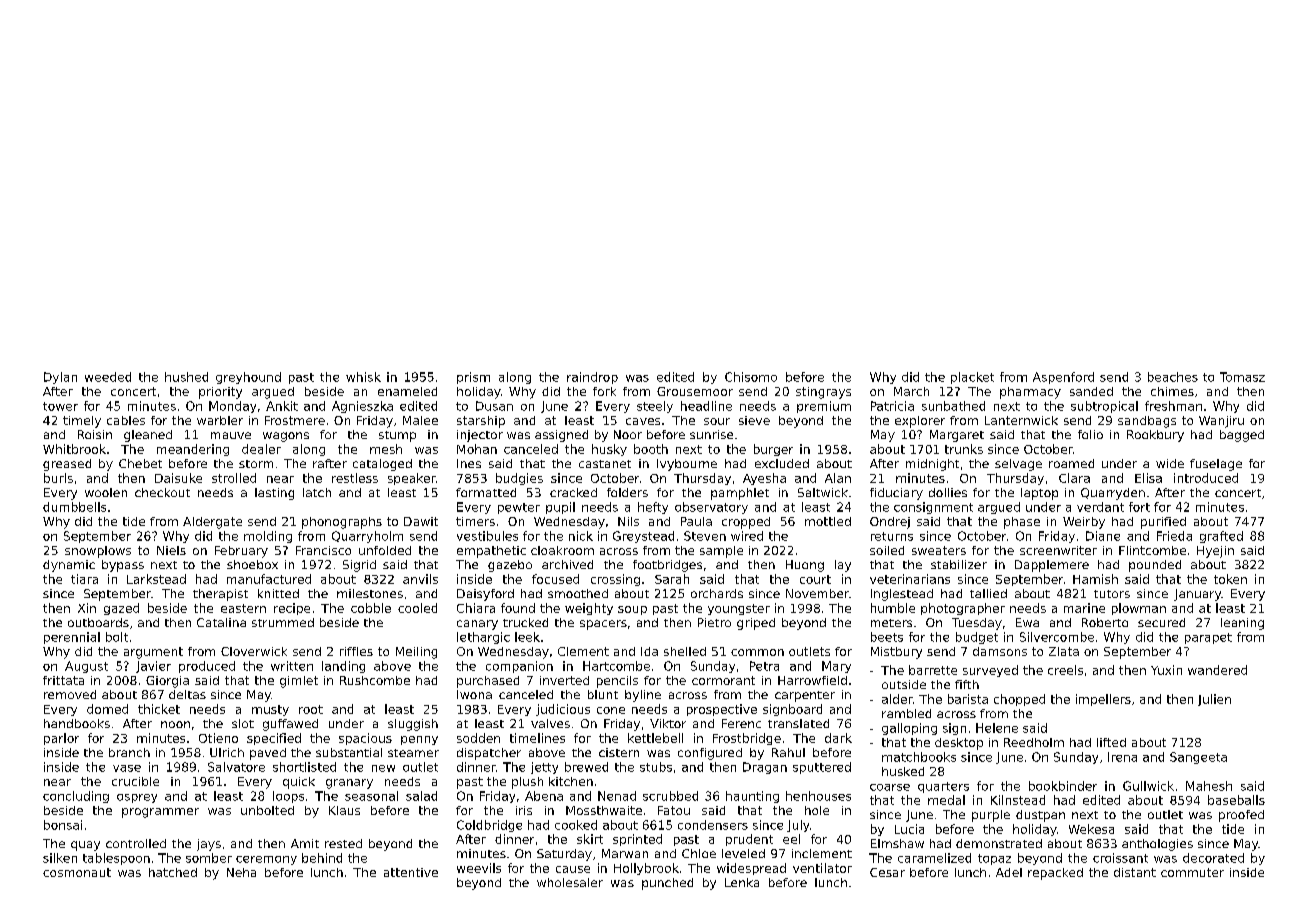 The image size is (1308, 924). Describe the element at coordinates (411, 872) in the screenshot. I see `attentive` at that location.
